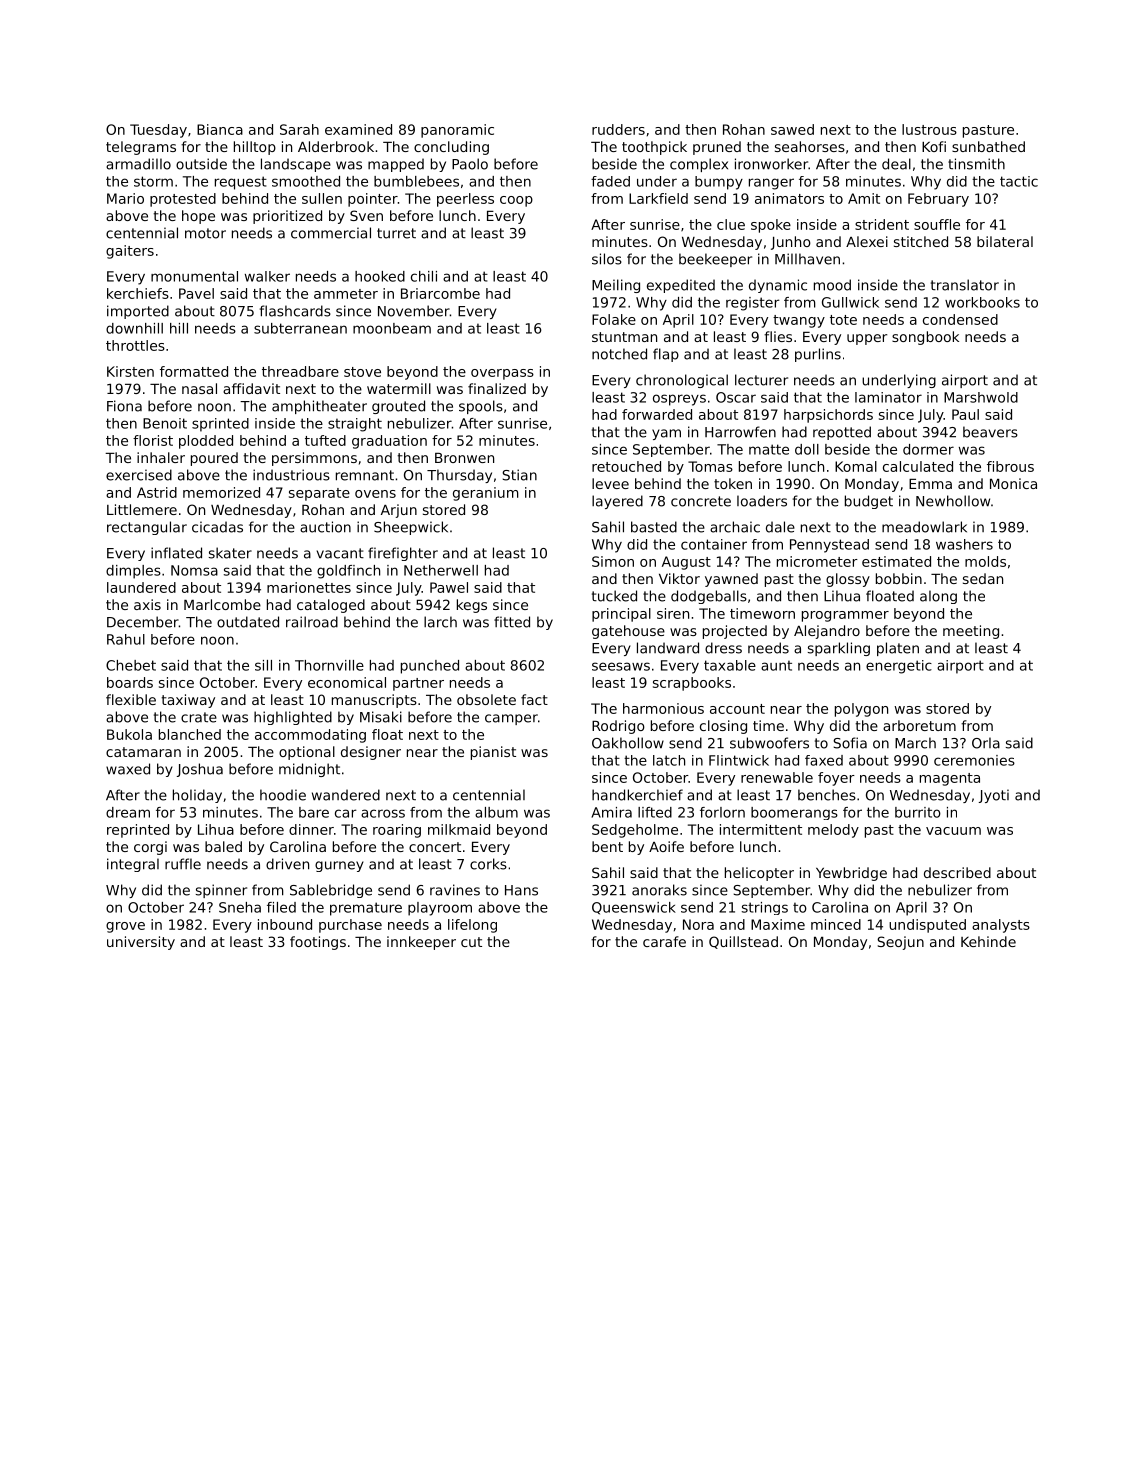  I want to click on basted, so click(654, 527).
